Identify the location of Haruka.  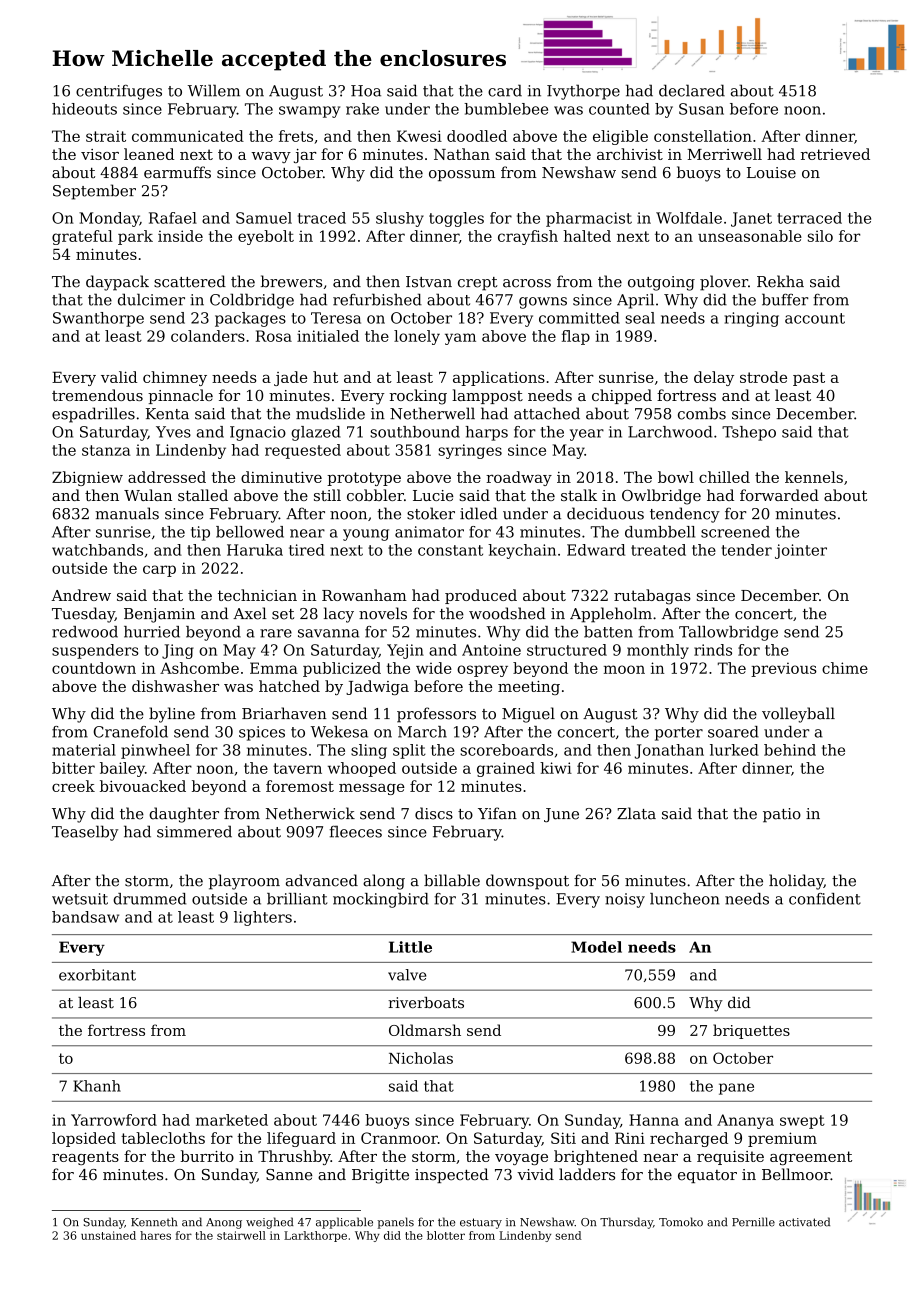
(255, 550).
